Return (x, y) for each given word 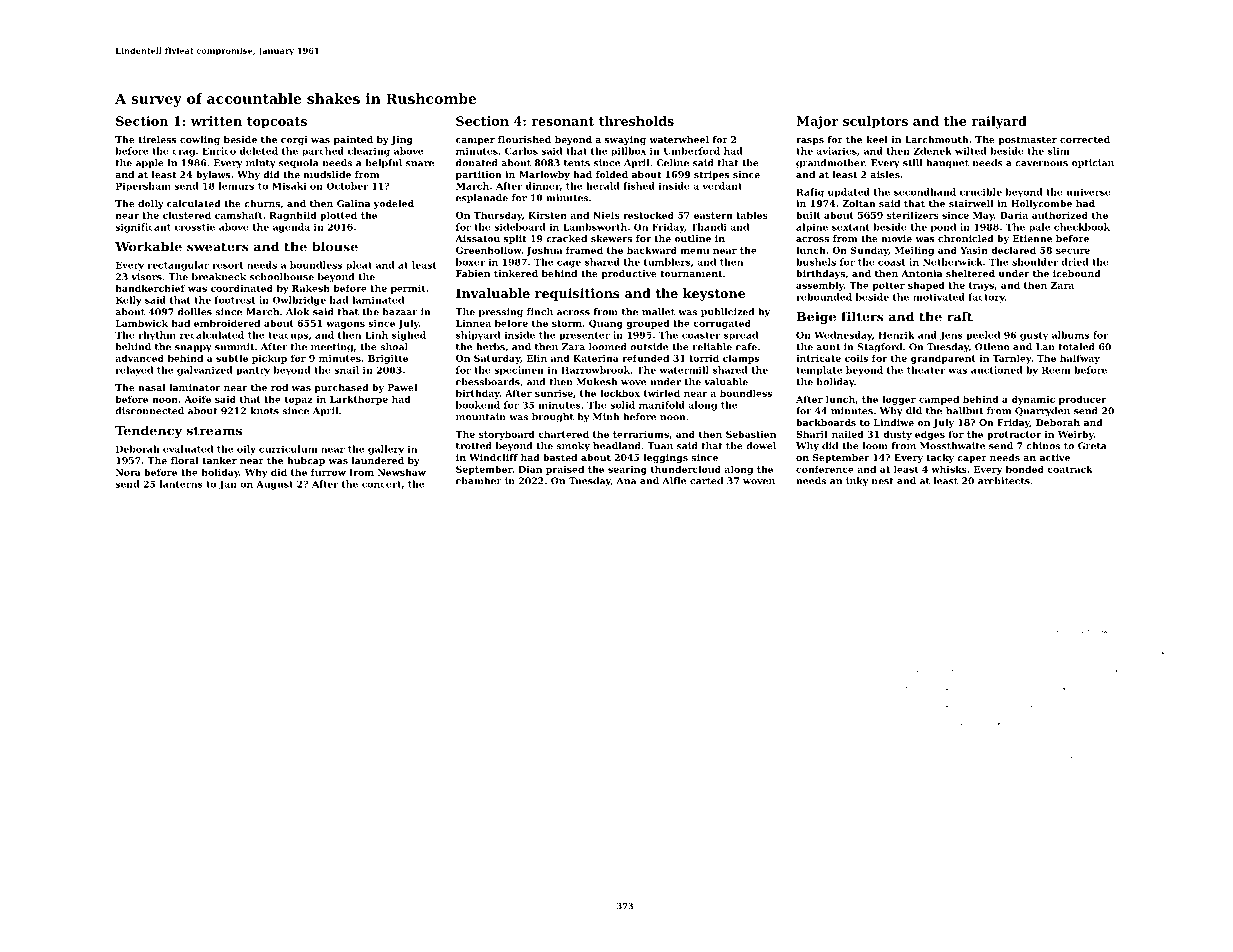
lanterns (181, 484)
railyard (999, 122)
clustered (187, 215)
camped (939, 400)
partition (479, 175)
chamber (479, 481)
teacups (288, 336)
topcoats (277, 123)
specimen (519, 370)
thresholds (636, 121)
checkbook (1082, 227)
